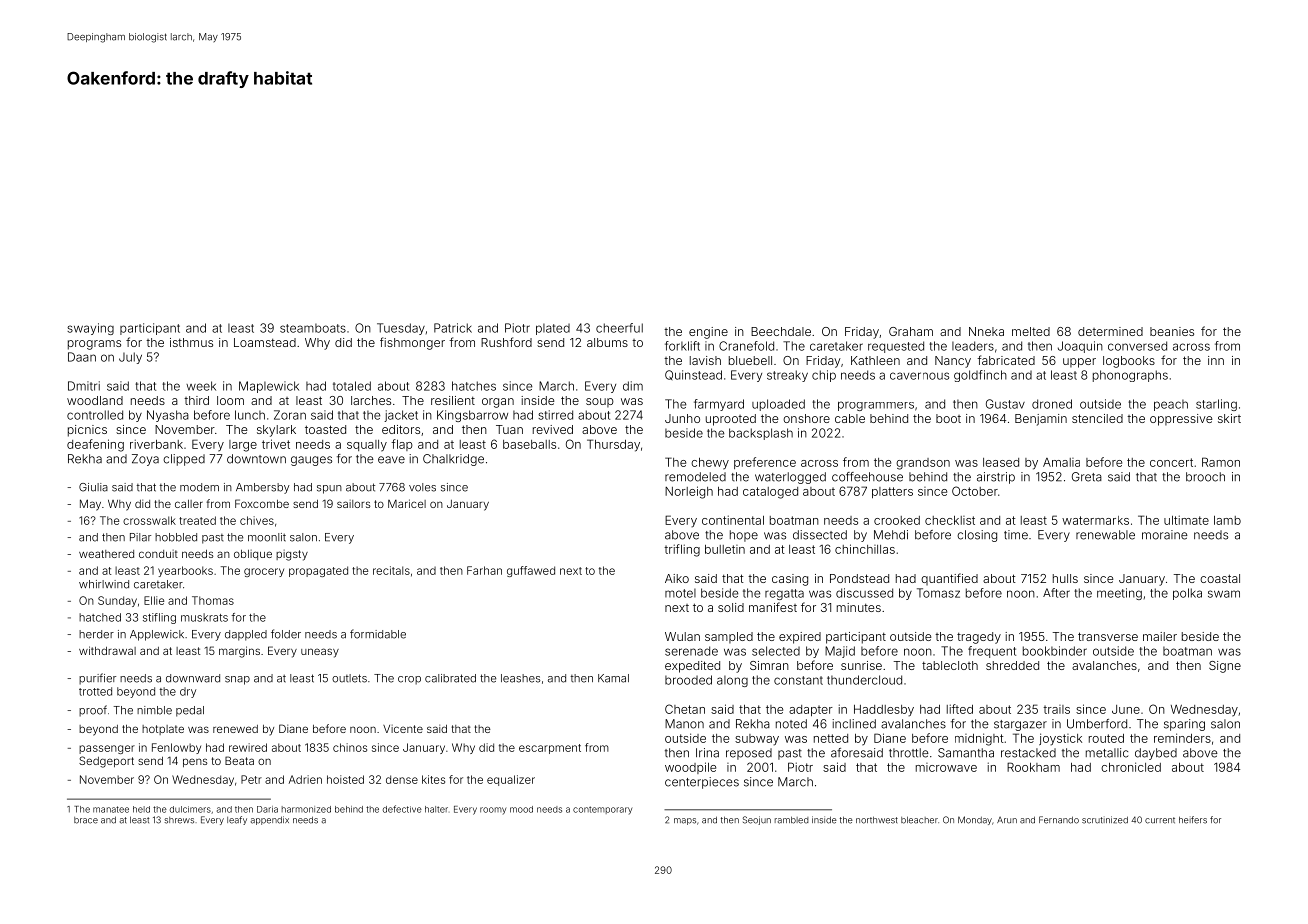  What do you see at coordinates (792, 820) in the screenshot?
I see `rambled` at bounding box center [792, 820].
